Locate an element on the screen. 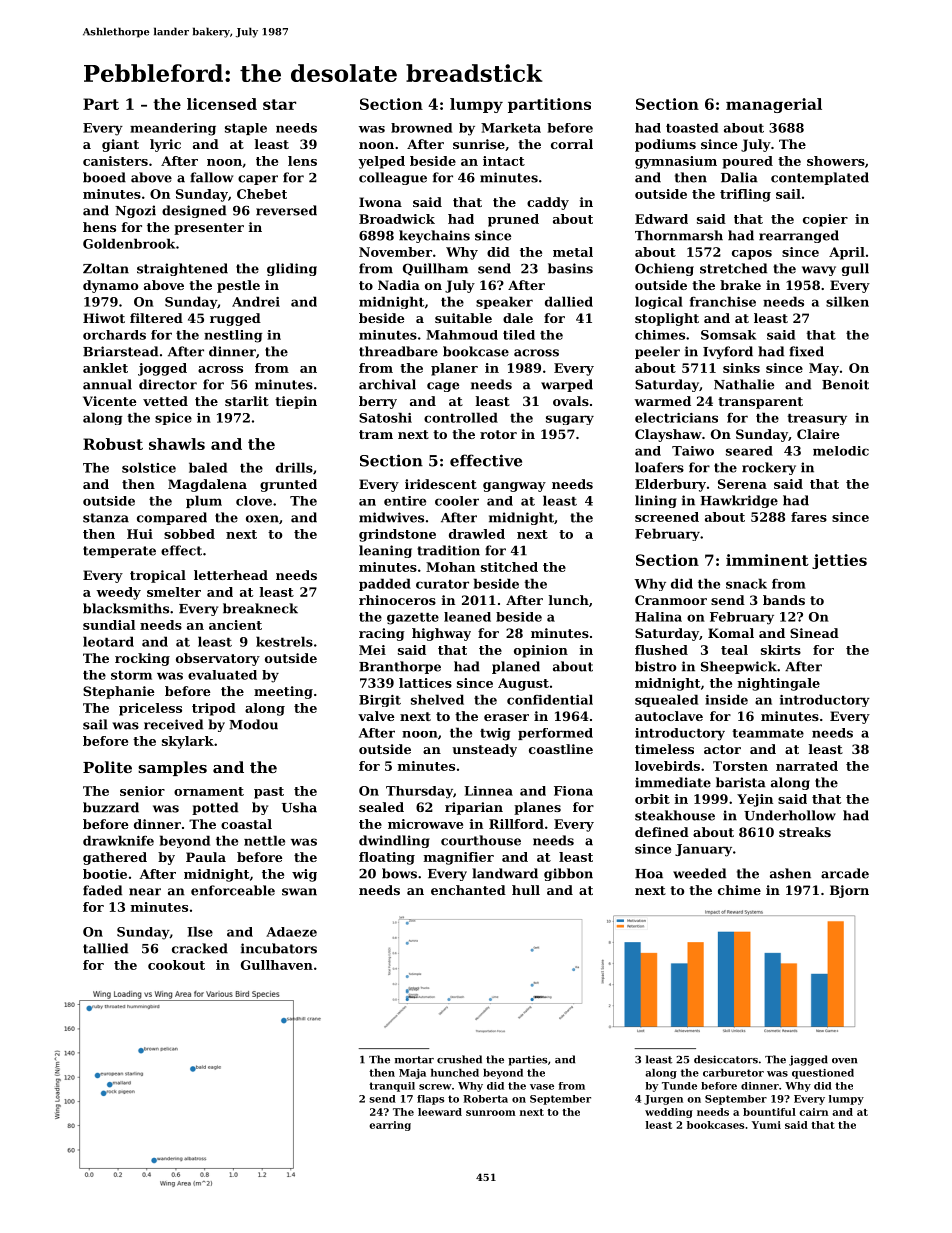 The image size is (952, 1233). licensed is located at coordinates (222, 104).
